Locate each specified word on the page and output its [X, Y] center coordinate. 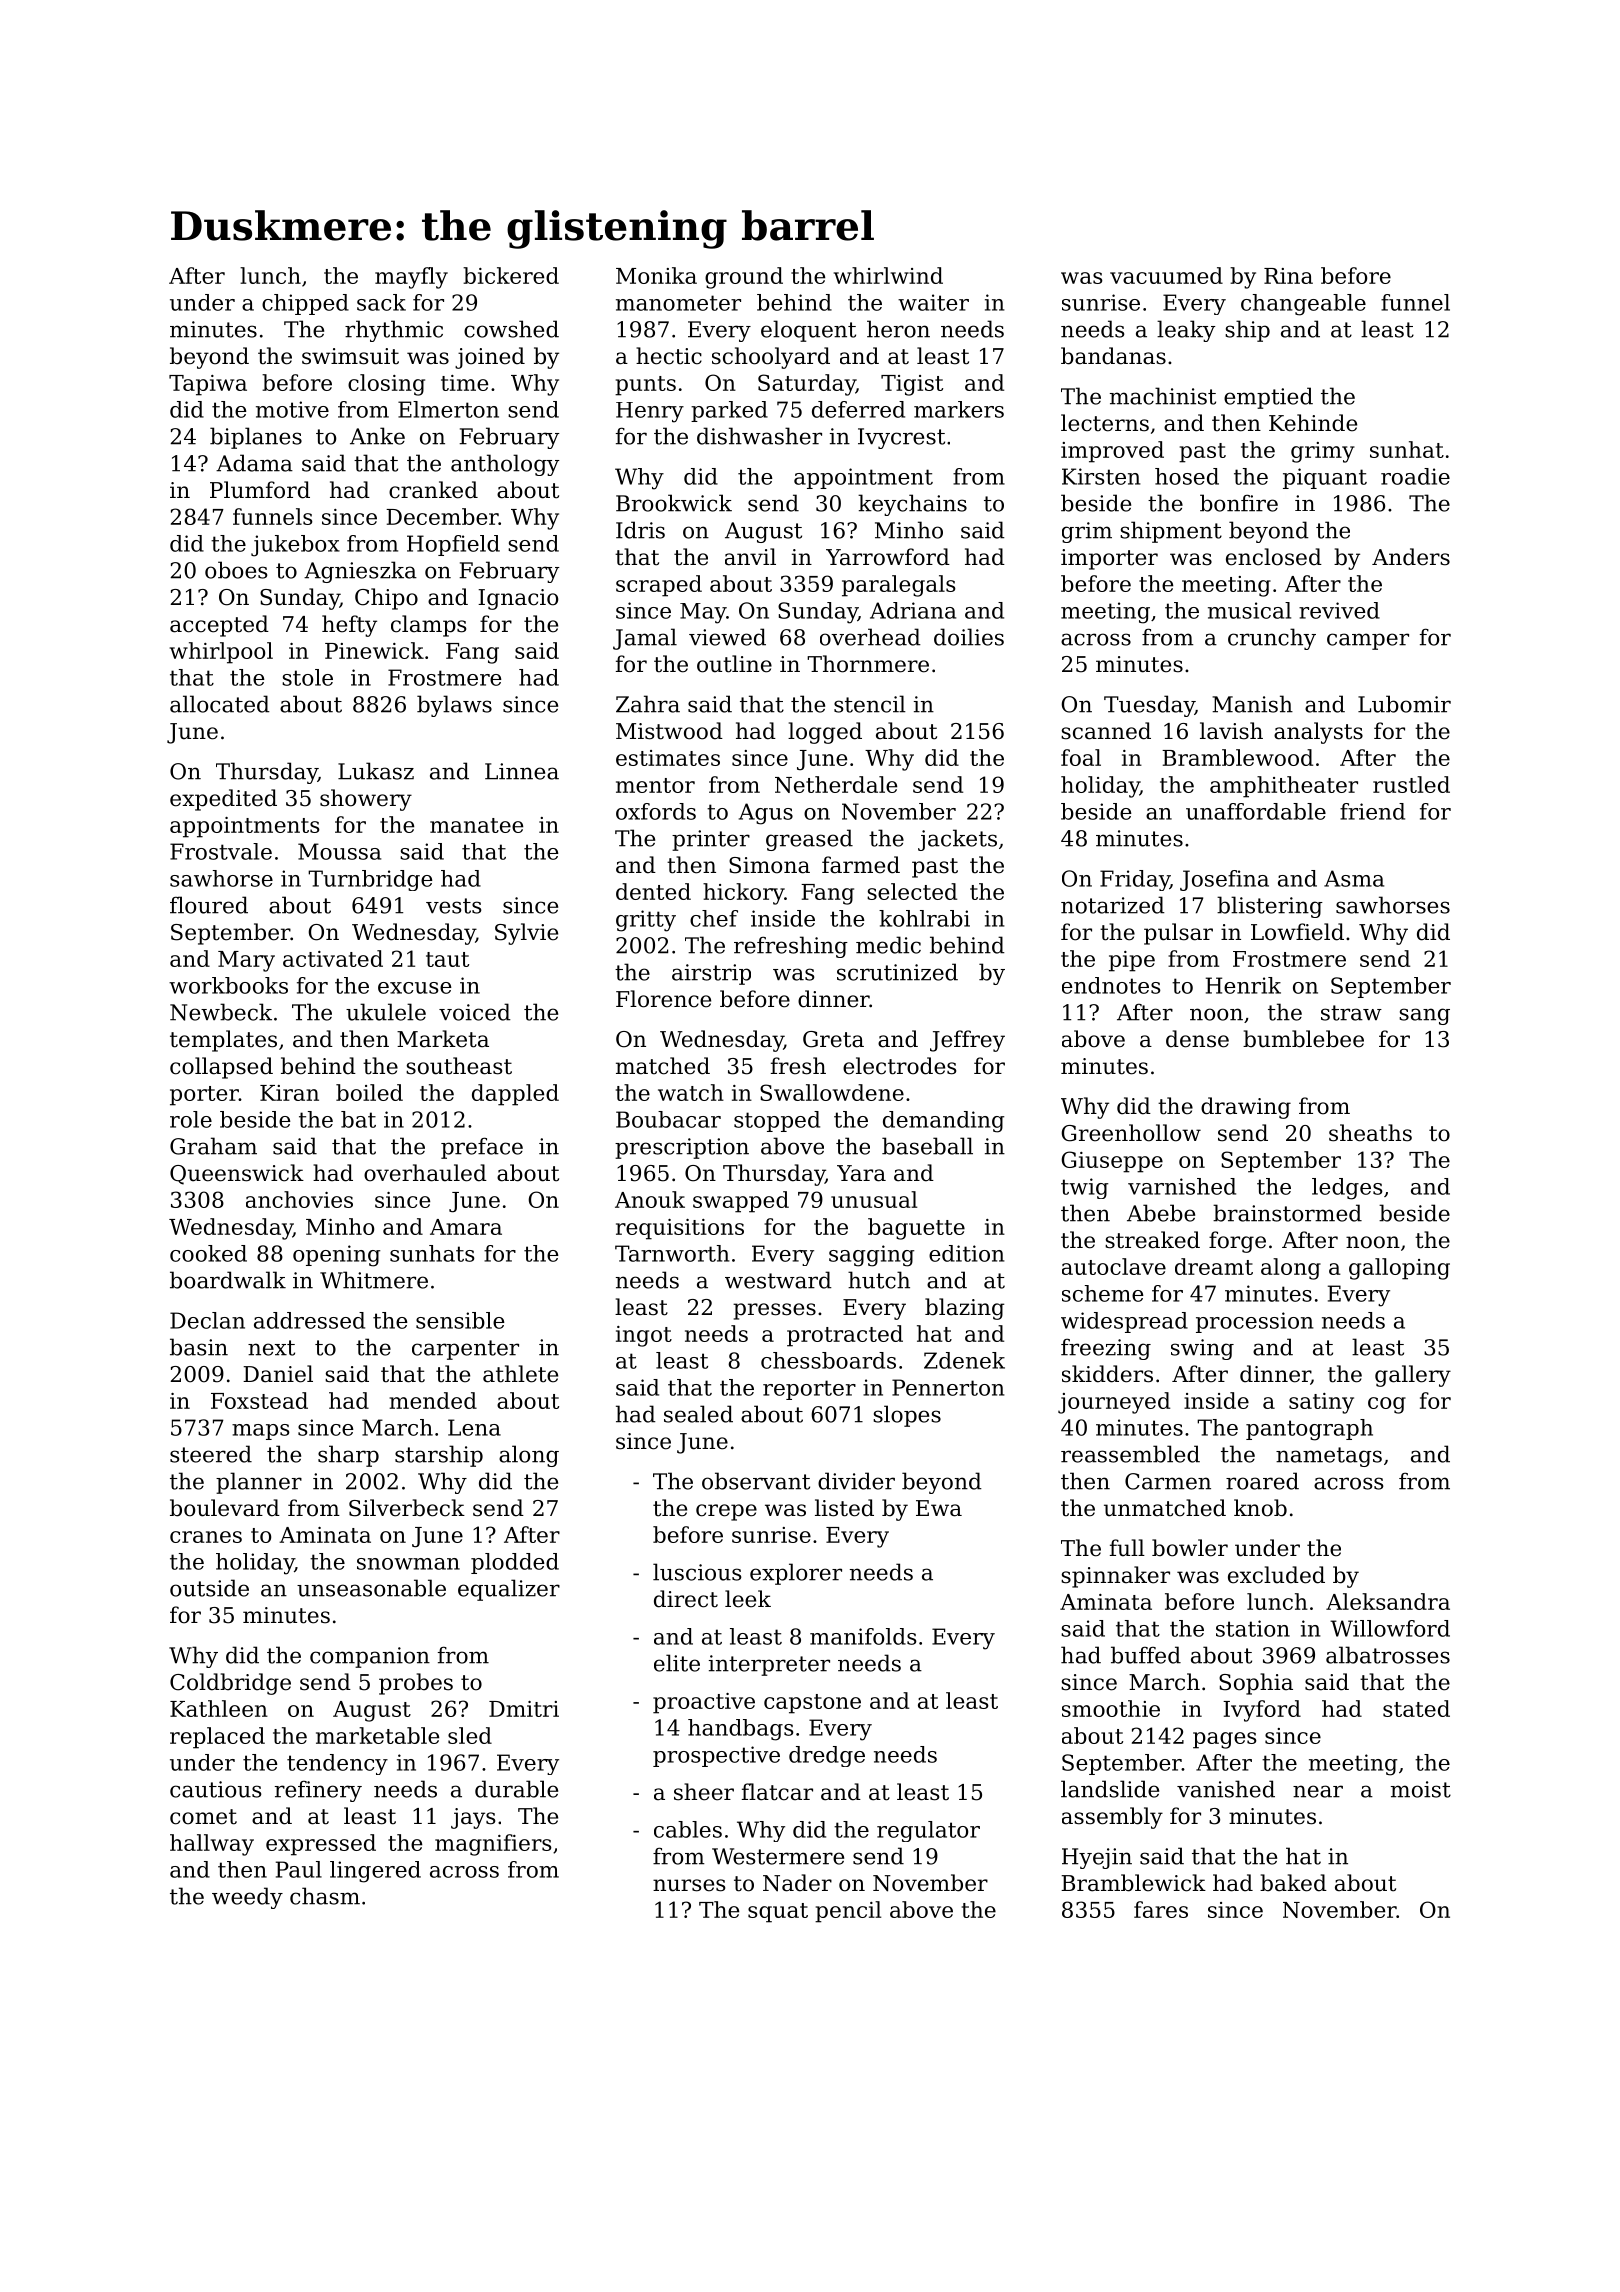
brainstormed [1287, 1213]
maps [261, 1432]
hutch [879, 1280]
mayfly [411, 278]
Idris [640, 530]
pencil [848, 1912]
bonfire [1239, 503]
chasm [325, 1896]
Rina [1288, 276]
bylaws [454, 706]
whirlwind [888, 275]
